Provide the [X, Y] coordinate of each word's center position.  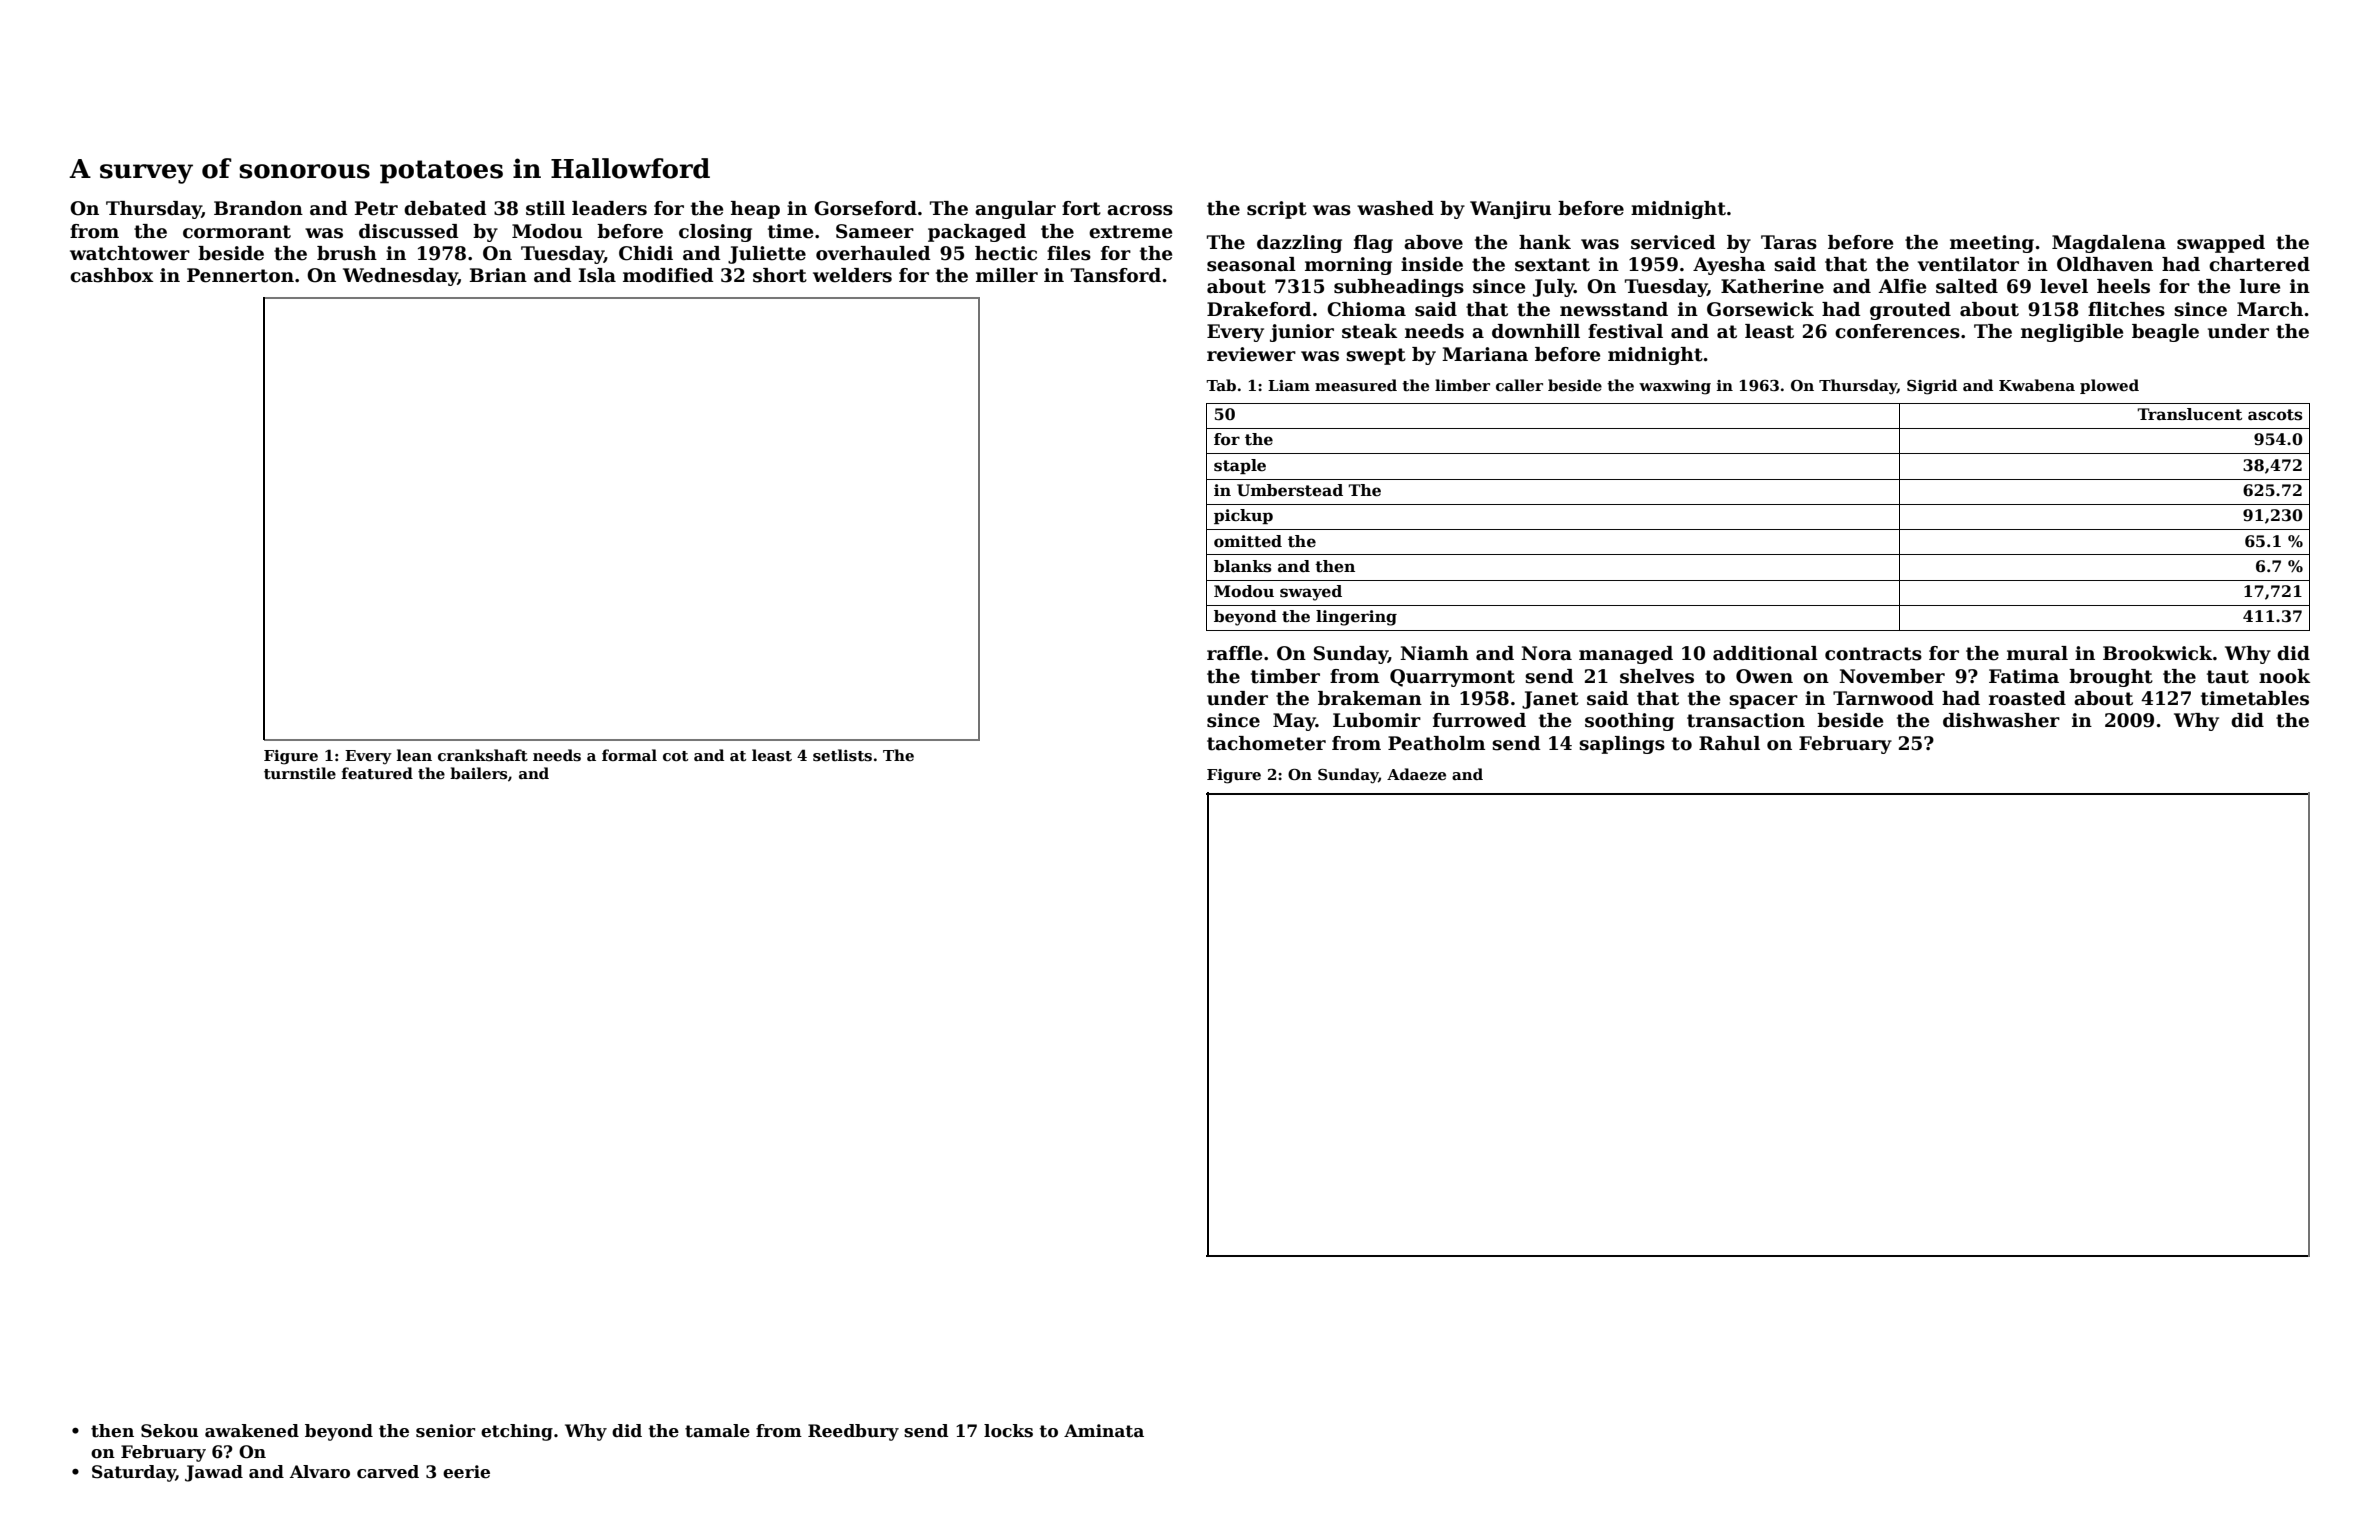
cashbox [111, 275]
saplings [1622, 745]
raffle [1234, 653]
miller [1007, 275]
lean [414, 755]
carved [388, 1472]
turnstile [300, 773]
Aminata [1104, 1431]
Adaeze [1416, 774]
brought [2111, 678]
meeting [1992, 244]
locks [1008, 1431]
